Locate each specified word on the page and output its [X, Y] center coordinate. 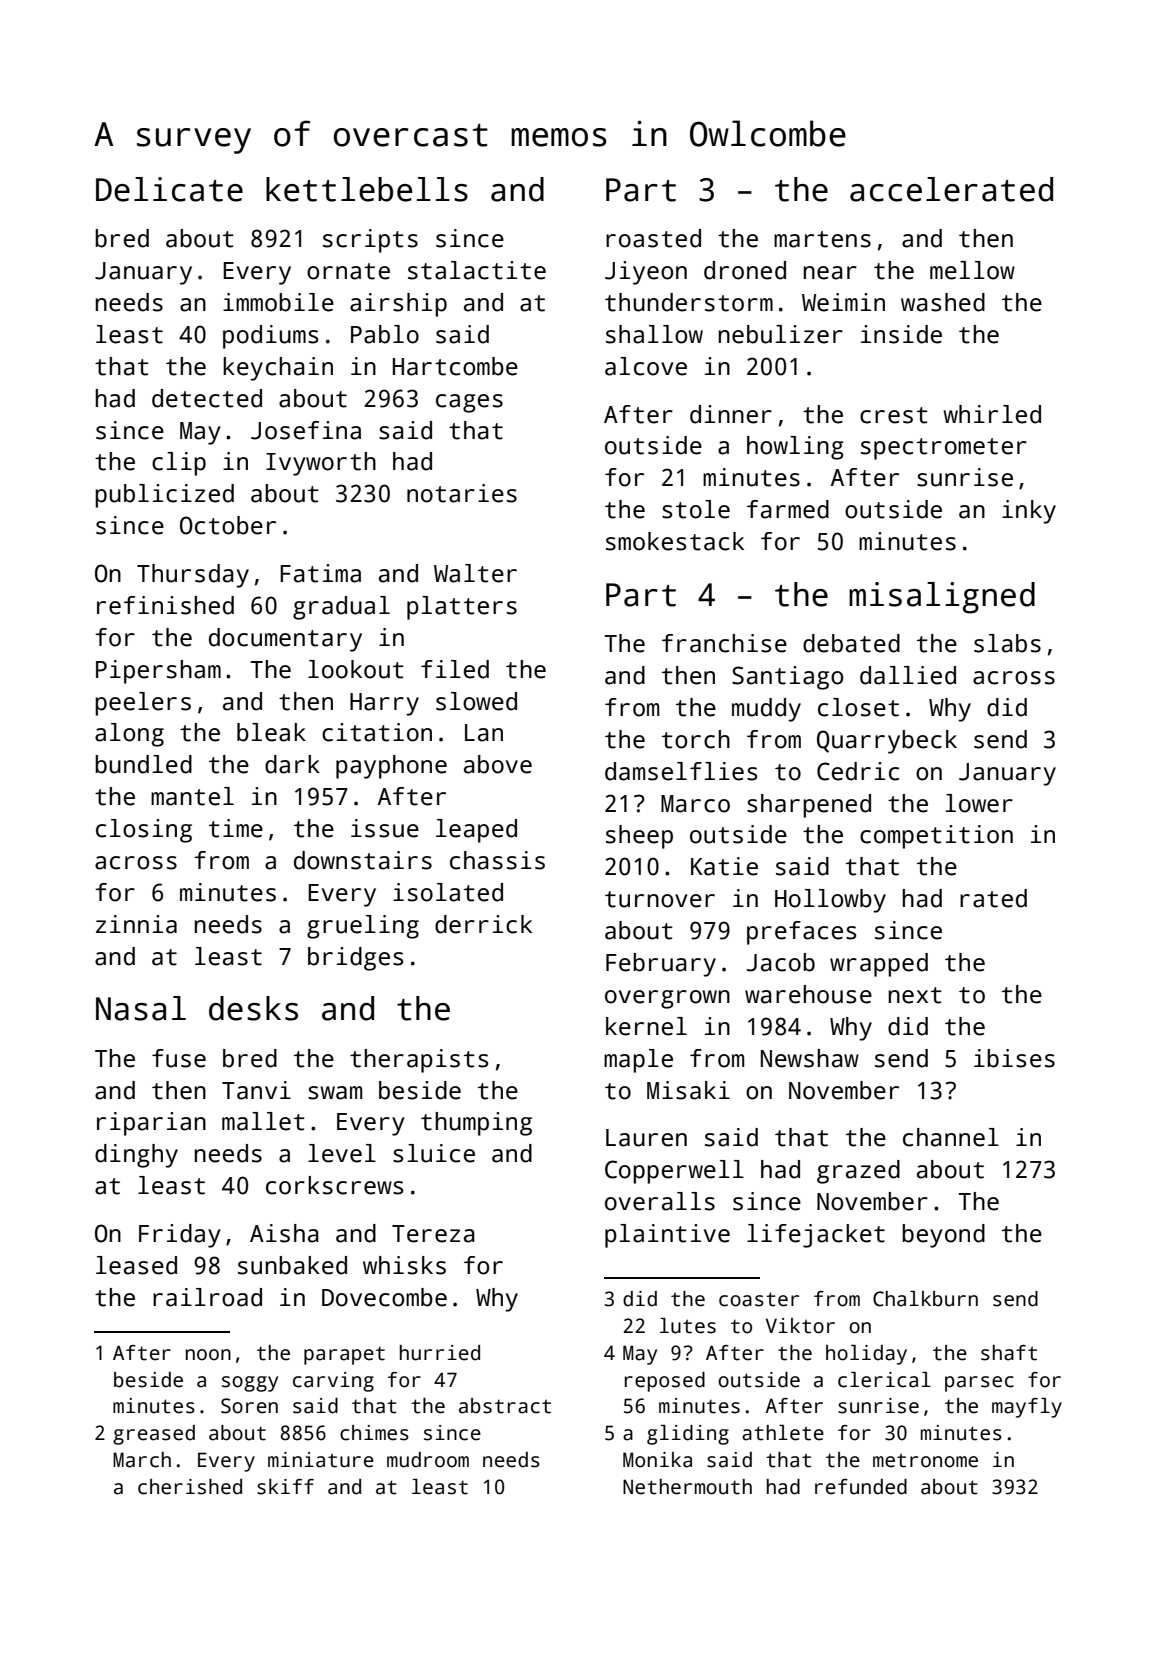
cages [469, 403]
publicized [164, 496]
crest [894, 415]
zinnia [136, 924]
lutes [688, 1326]
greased [154, 1435]
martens [822, 239]
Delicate [169, 189]
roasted [653, 238]
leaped [476, 831]
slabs [1007, 643]
